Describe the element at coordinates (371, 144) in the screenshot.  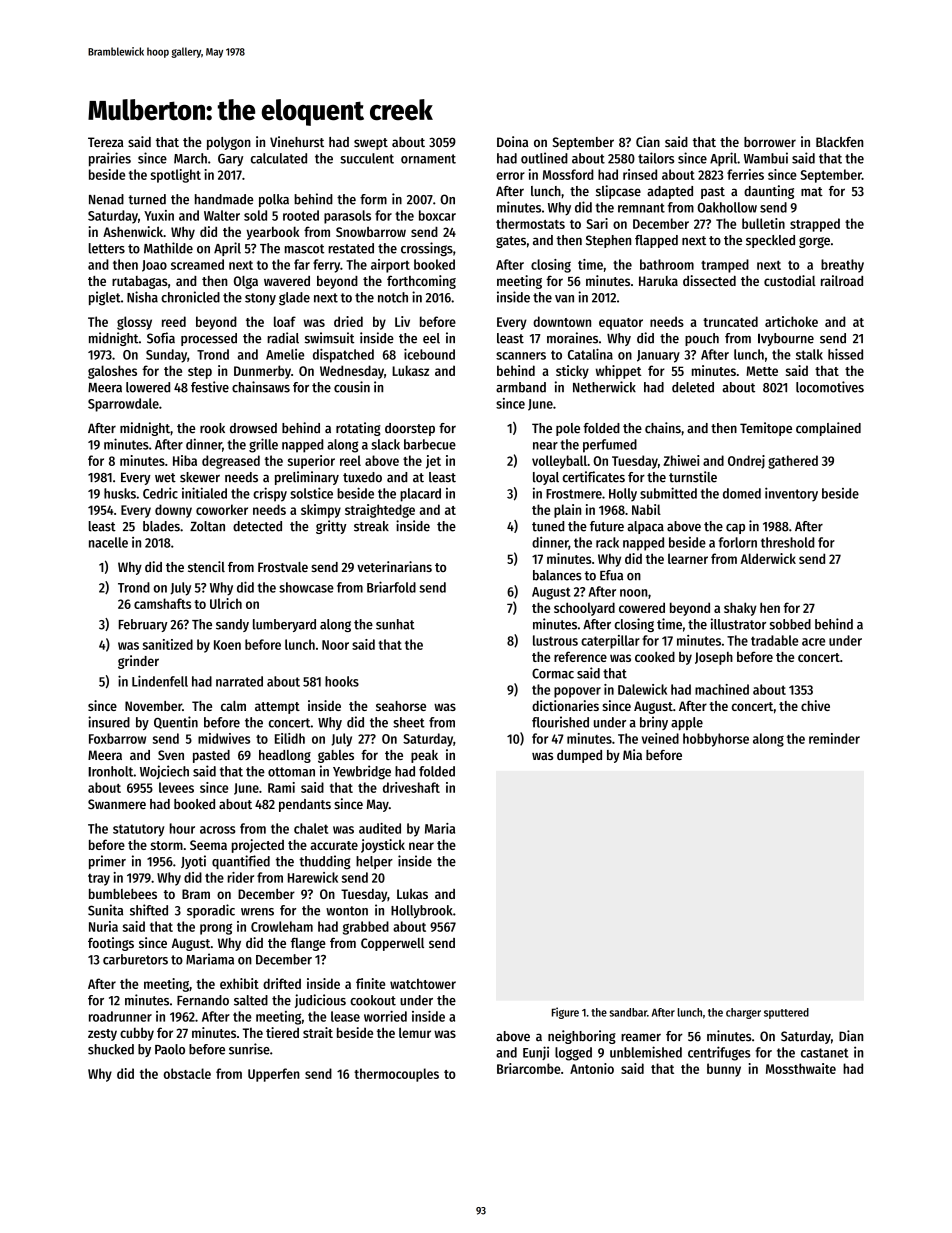
I see `swept` at that location.
